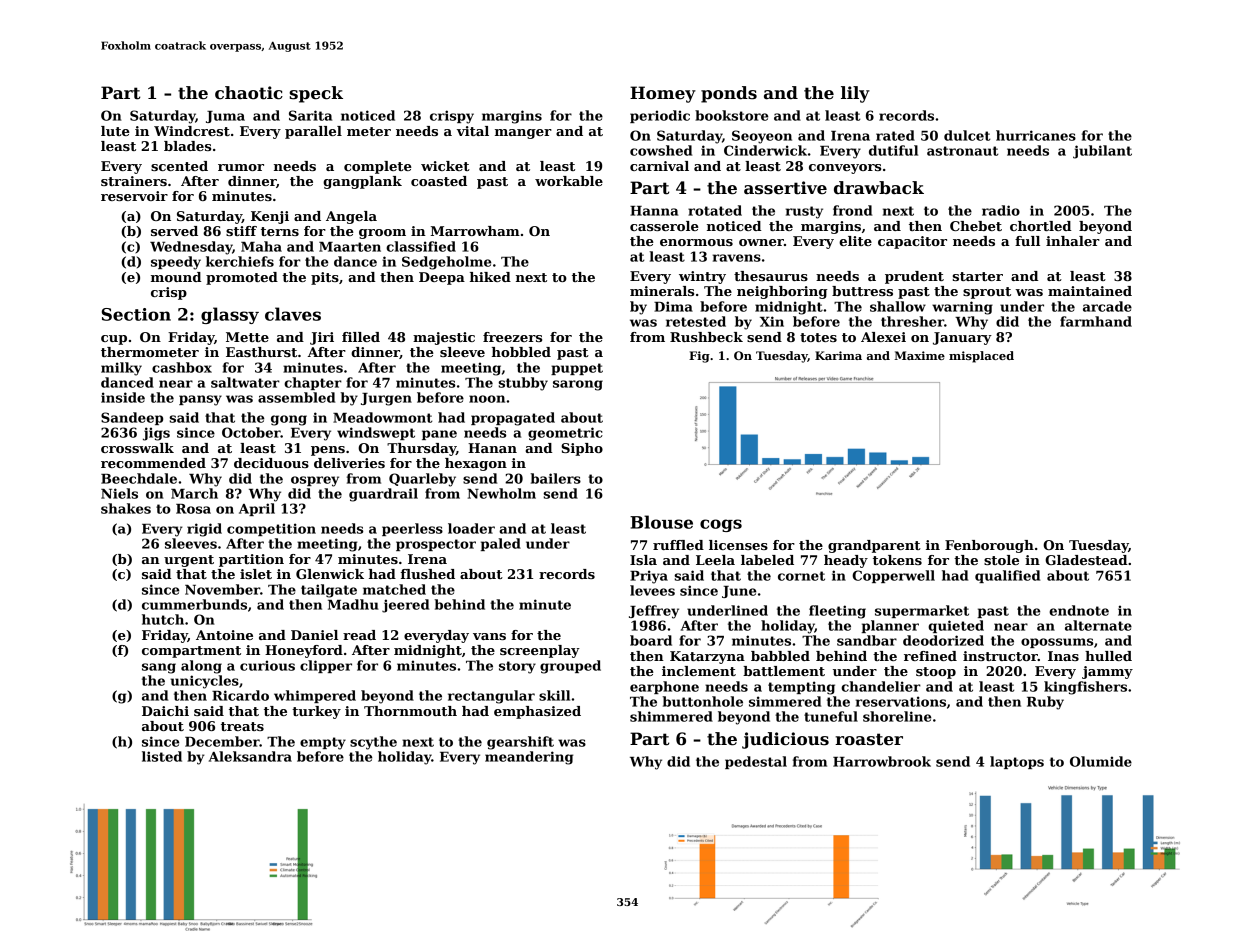  Describe the element at coordinates (981, 357) in the screenshot. I see `misplaced` at that location.
